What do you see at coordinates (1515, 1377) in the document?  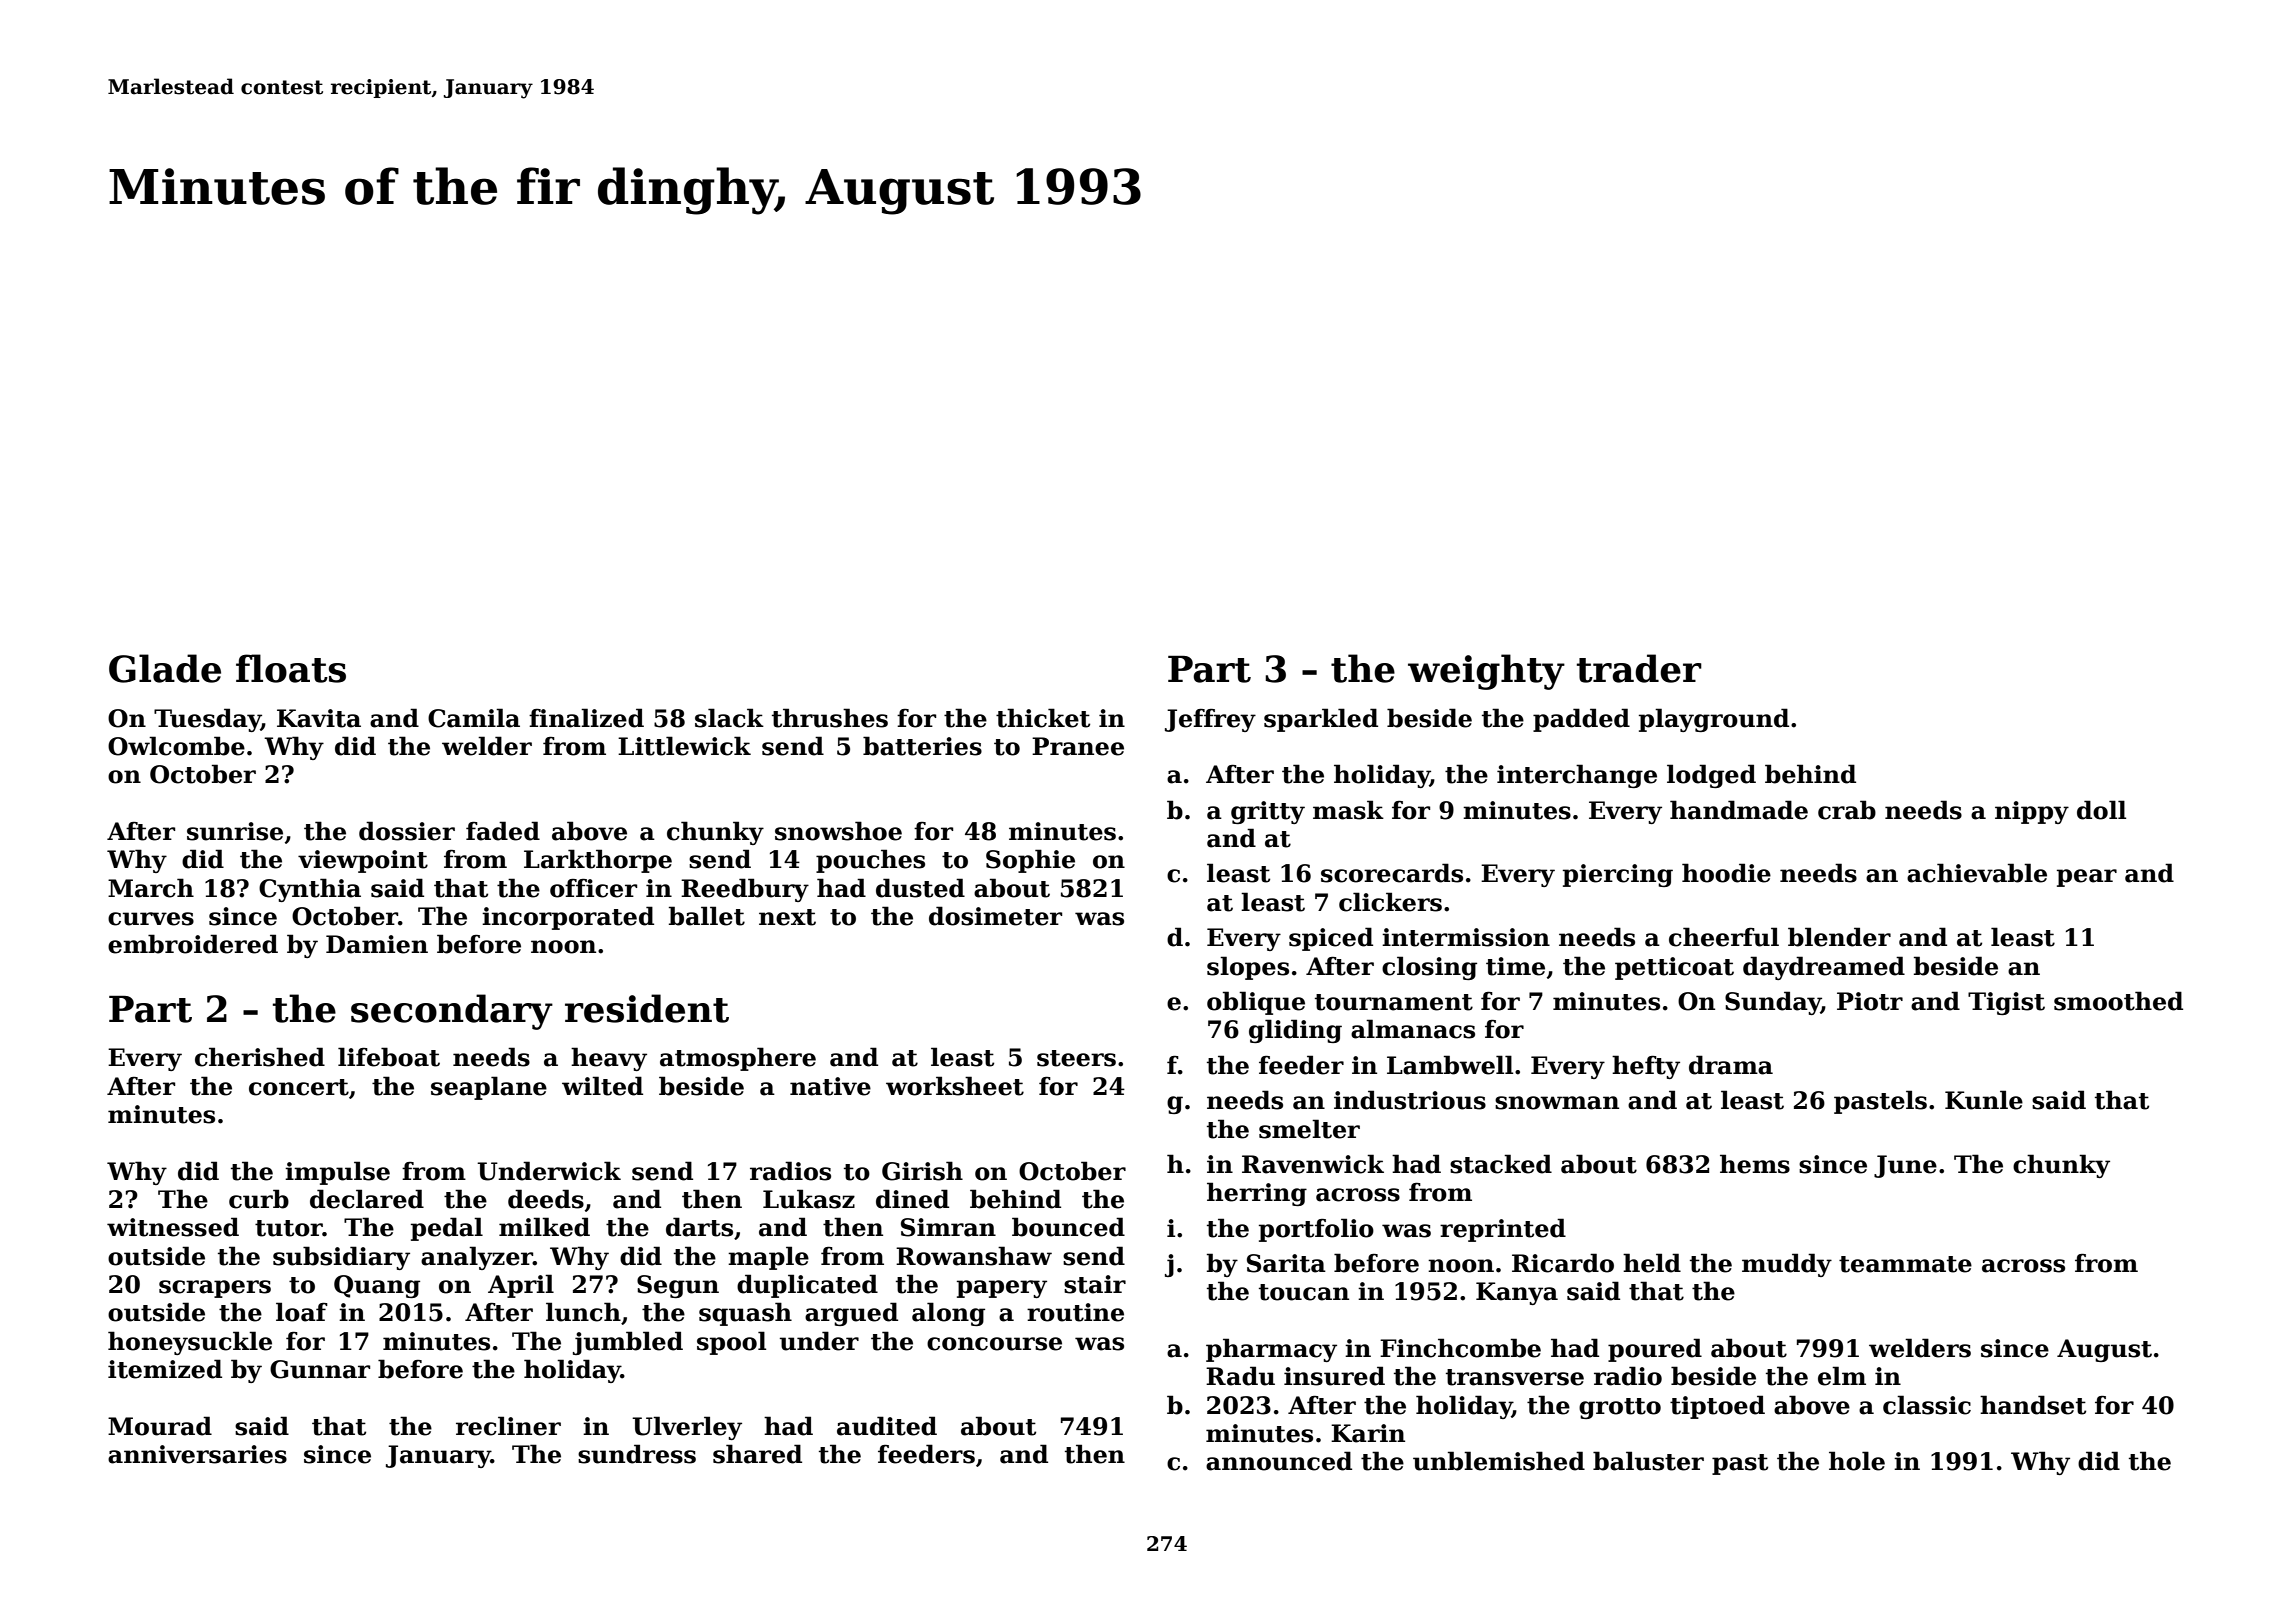 I see `transverse` at bounding box center [1515, 1377].
